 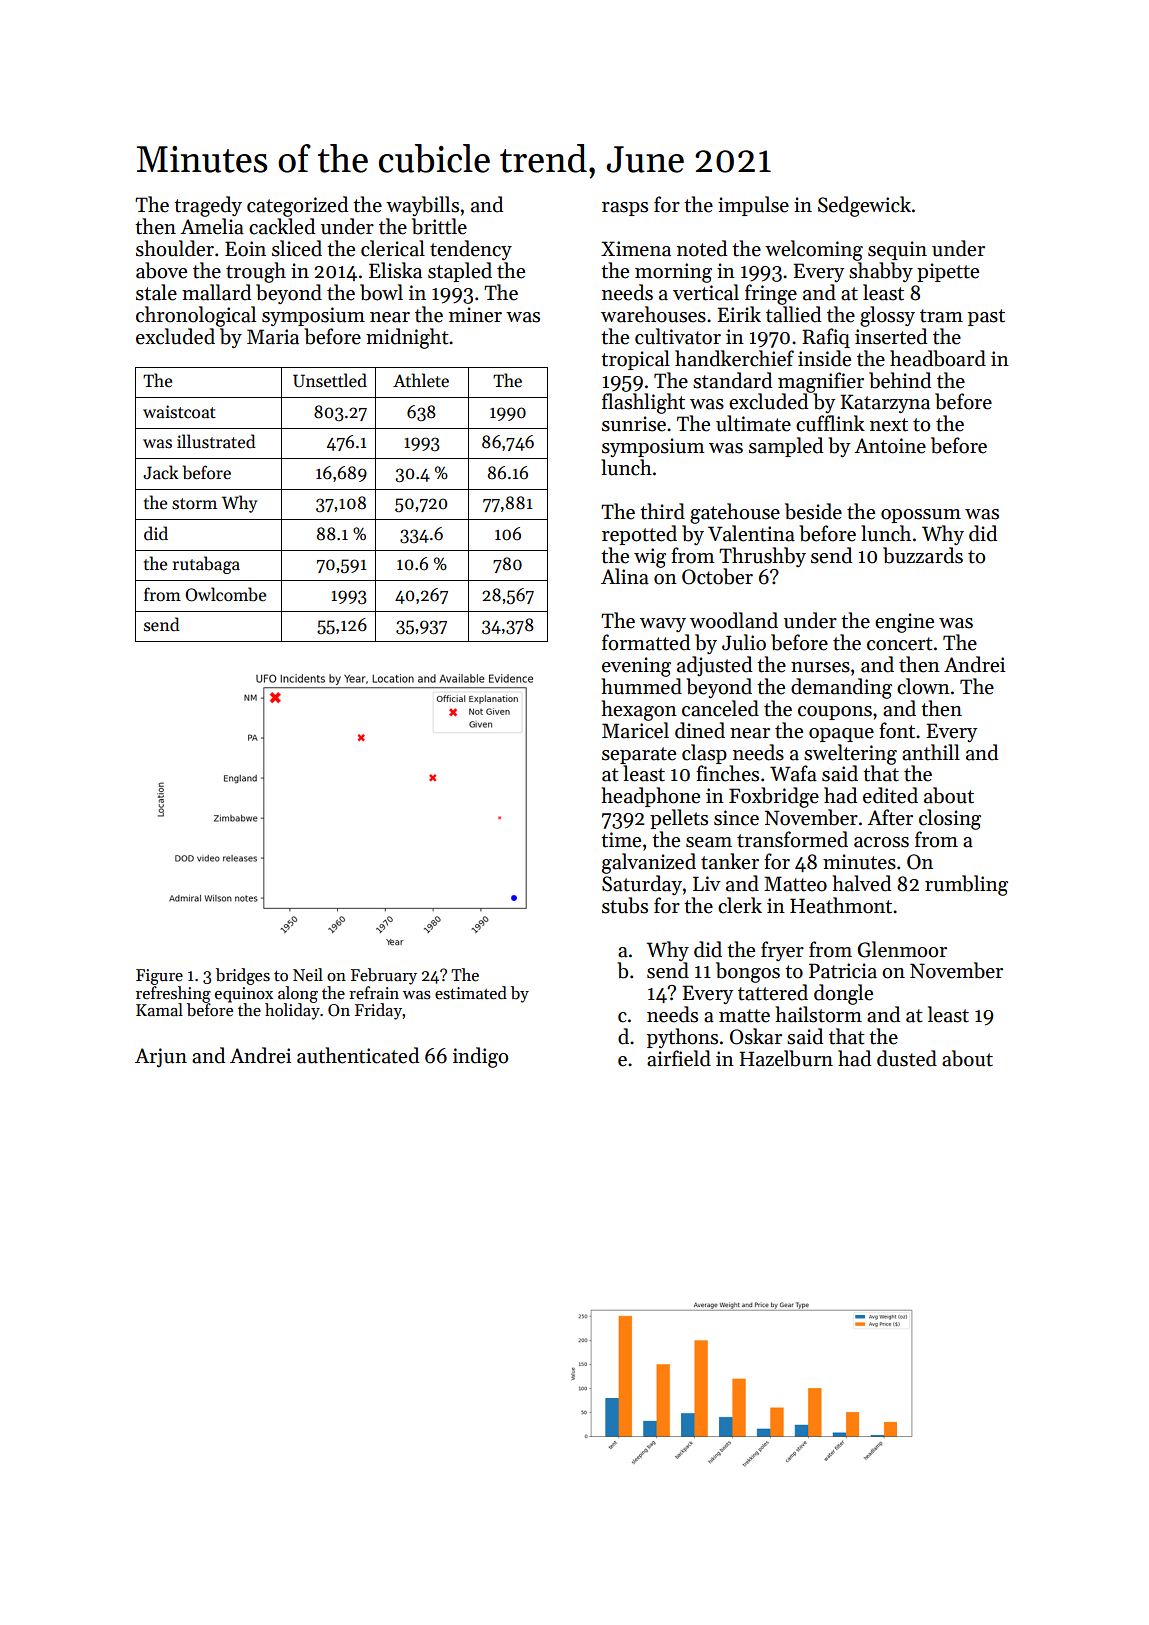 I want to click on brittle, so click(x=439, y=226).
